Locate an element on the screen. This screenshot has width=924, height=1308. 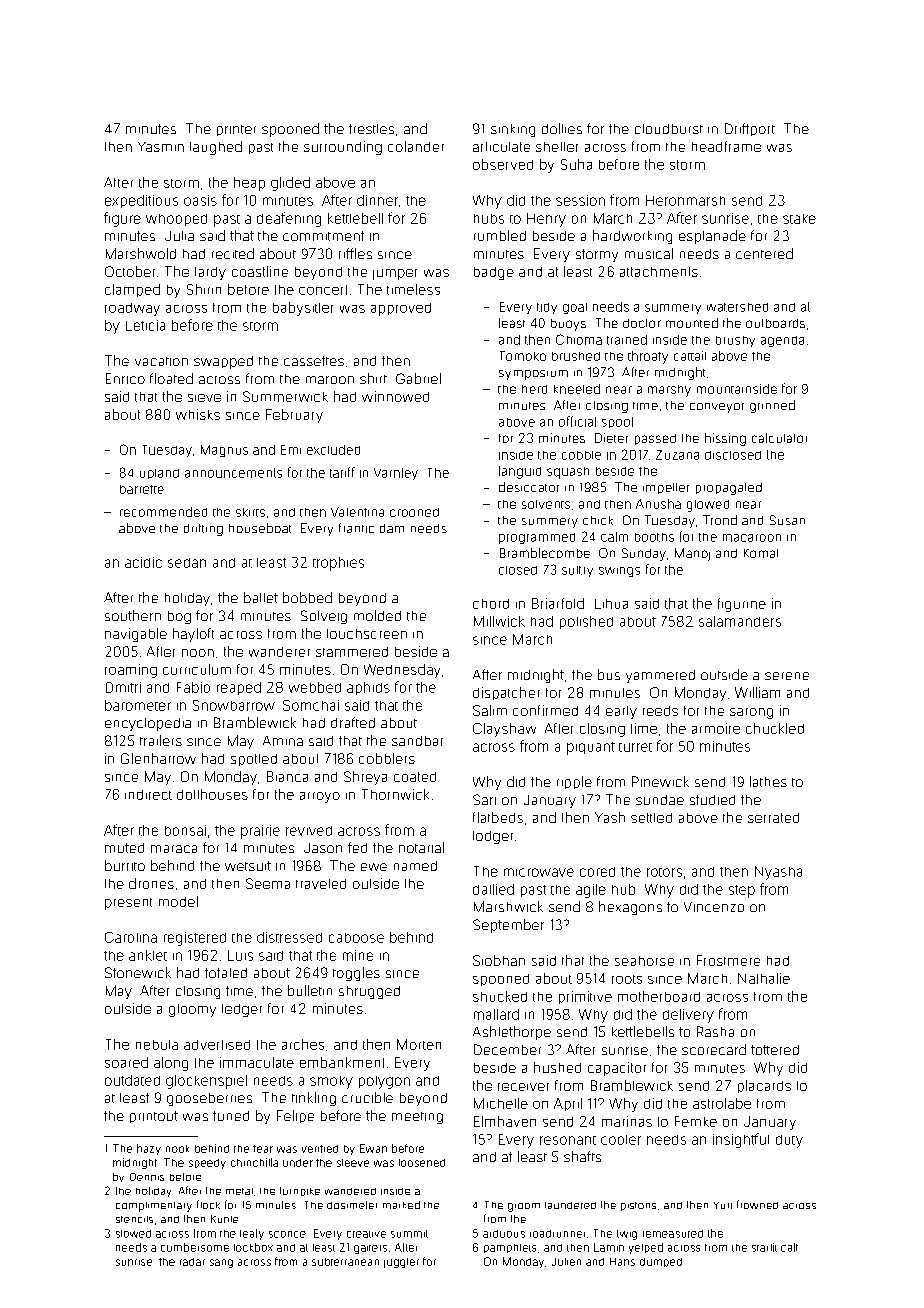
aphids is located at coordinates (368, 688).
